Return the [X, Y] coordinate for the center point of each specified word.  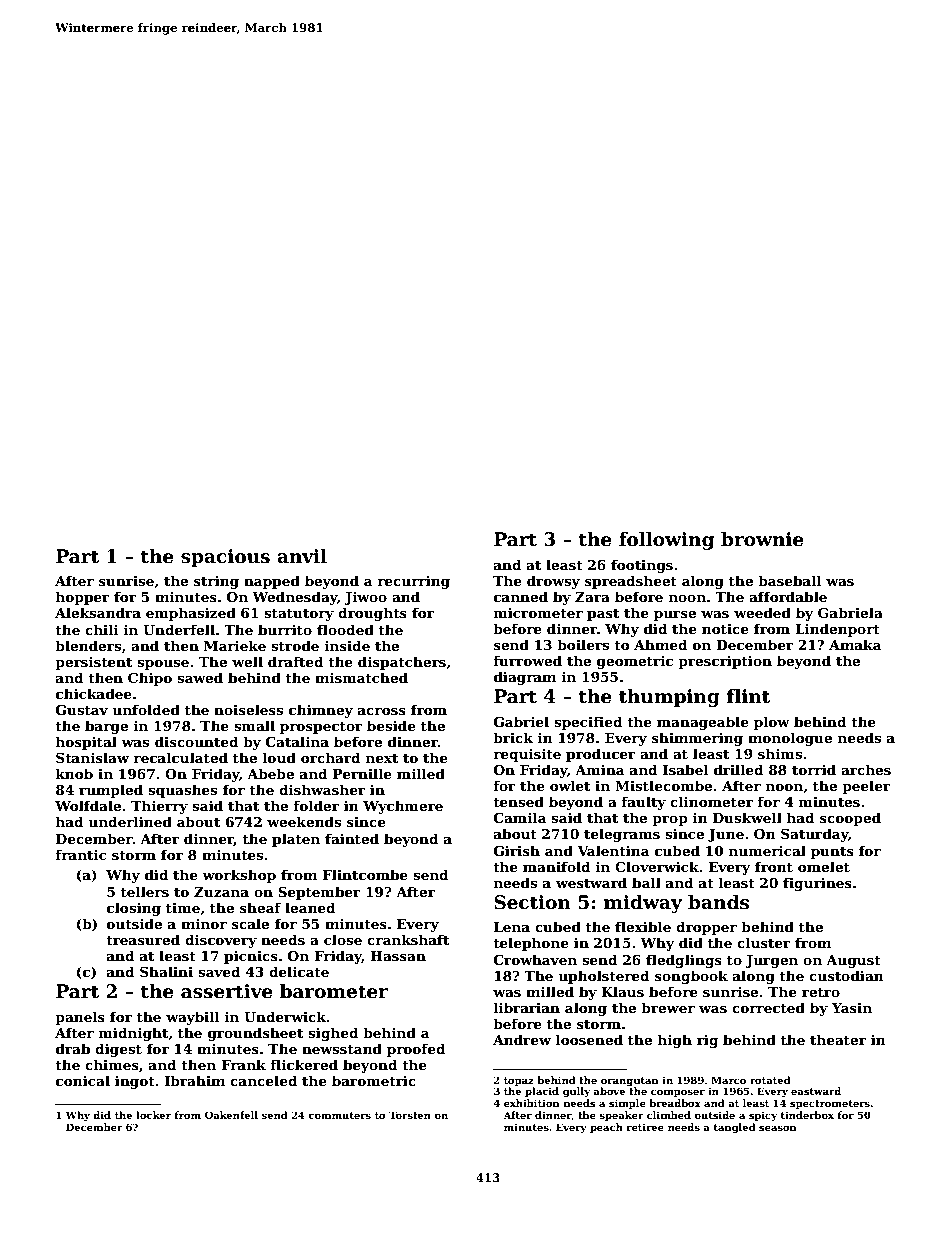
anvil [302, 556]
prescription [725, 662]
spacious [225, 558]
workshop [239, 876]
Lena [512, 927]
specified [588, 723]
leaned [310, 907]
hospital [86, 743]
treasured [143, 939]
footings [642, 566]
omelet [824, 866]
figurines [817, 884]
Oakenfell [231, 1115]
